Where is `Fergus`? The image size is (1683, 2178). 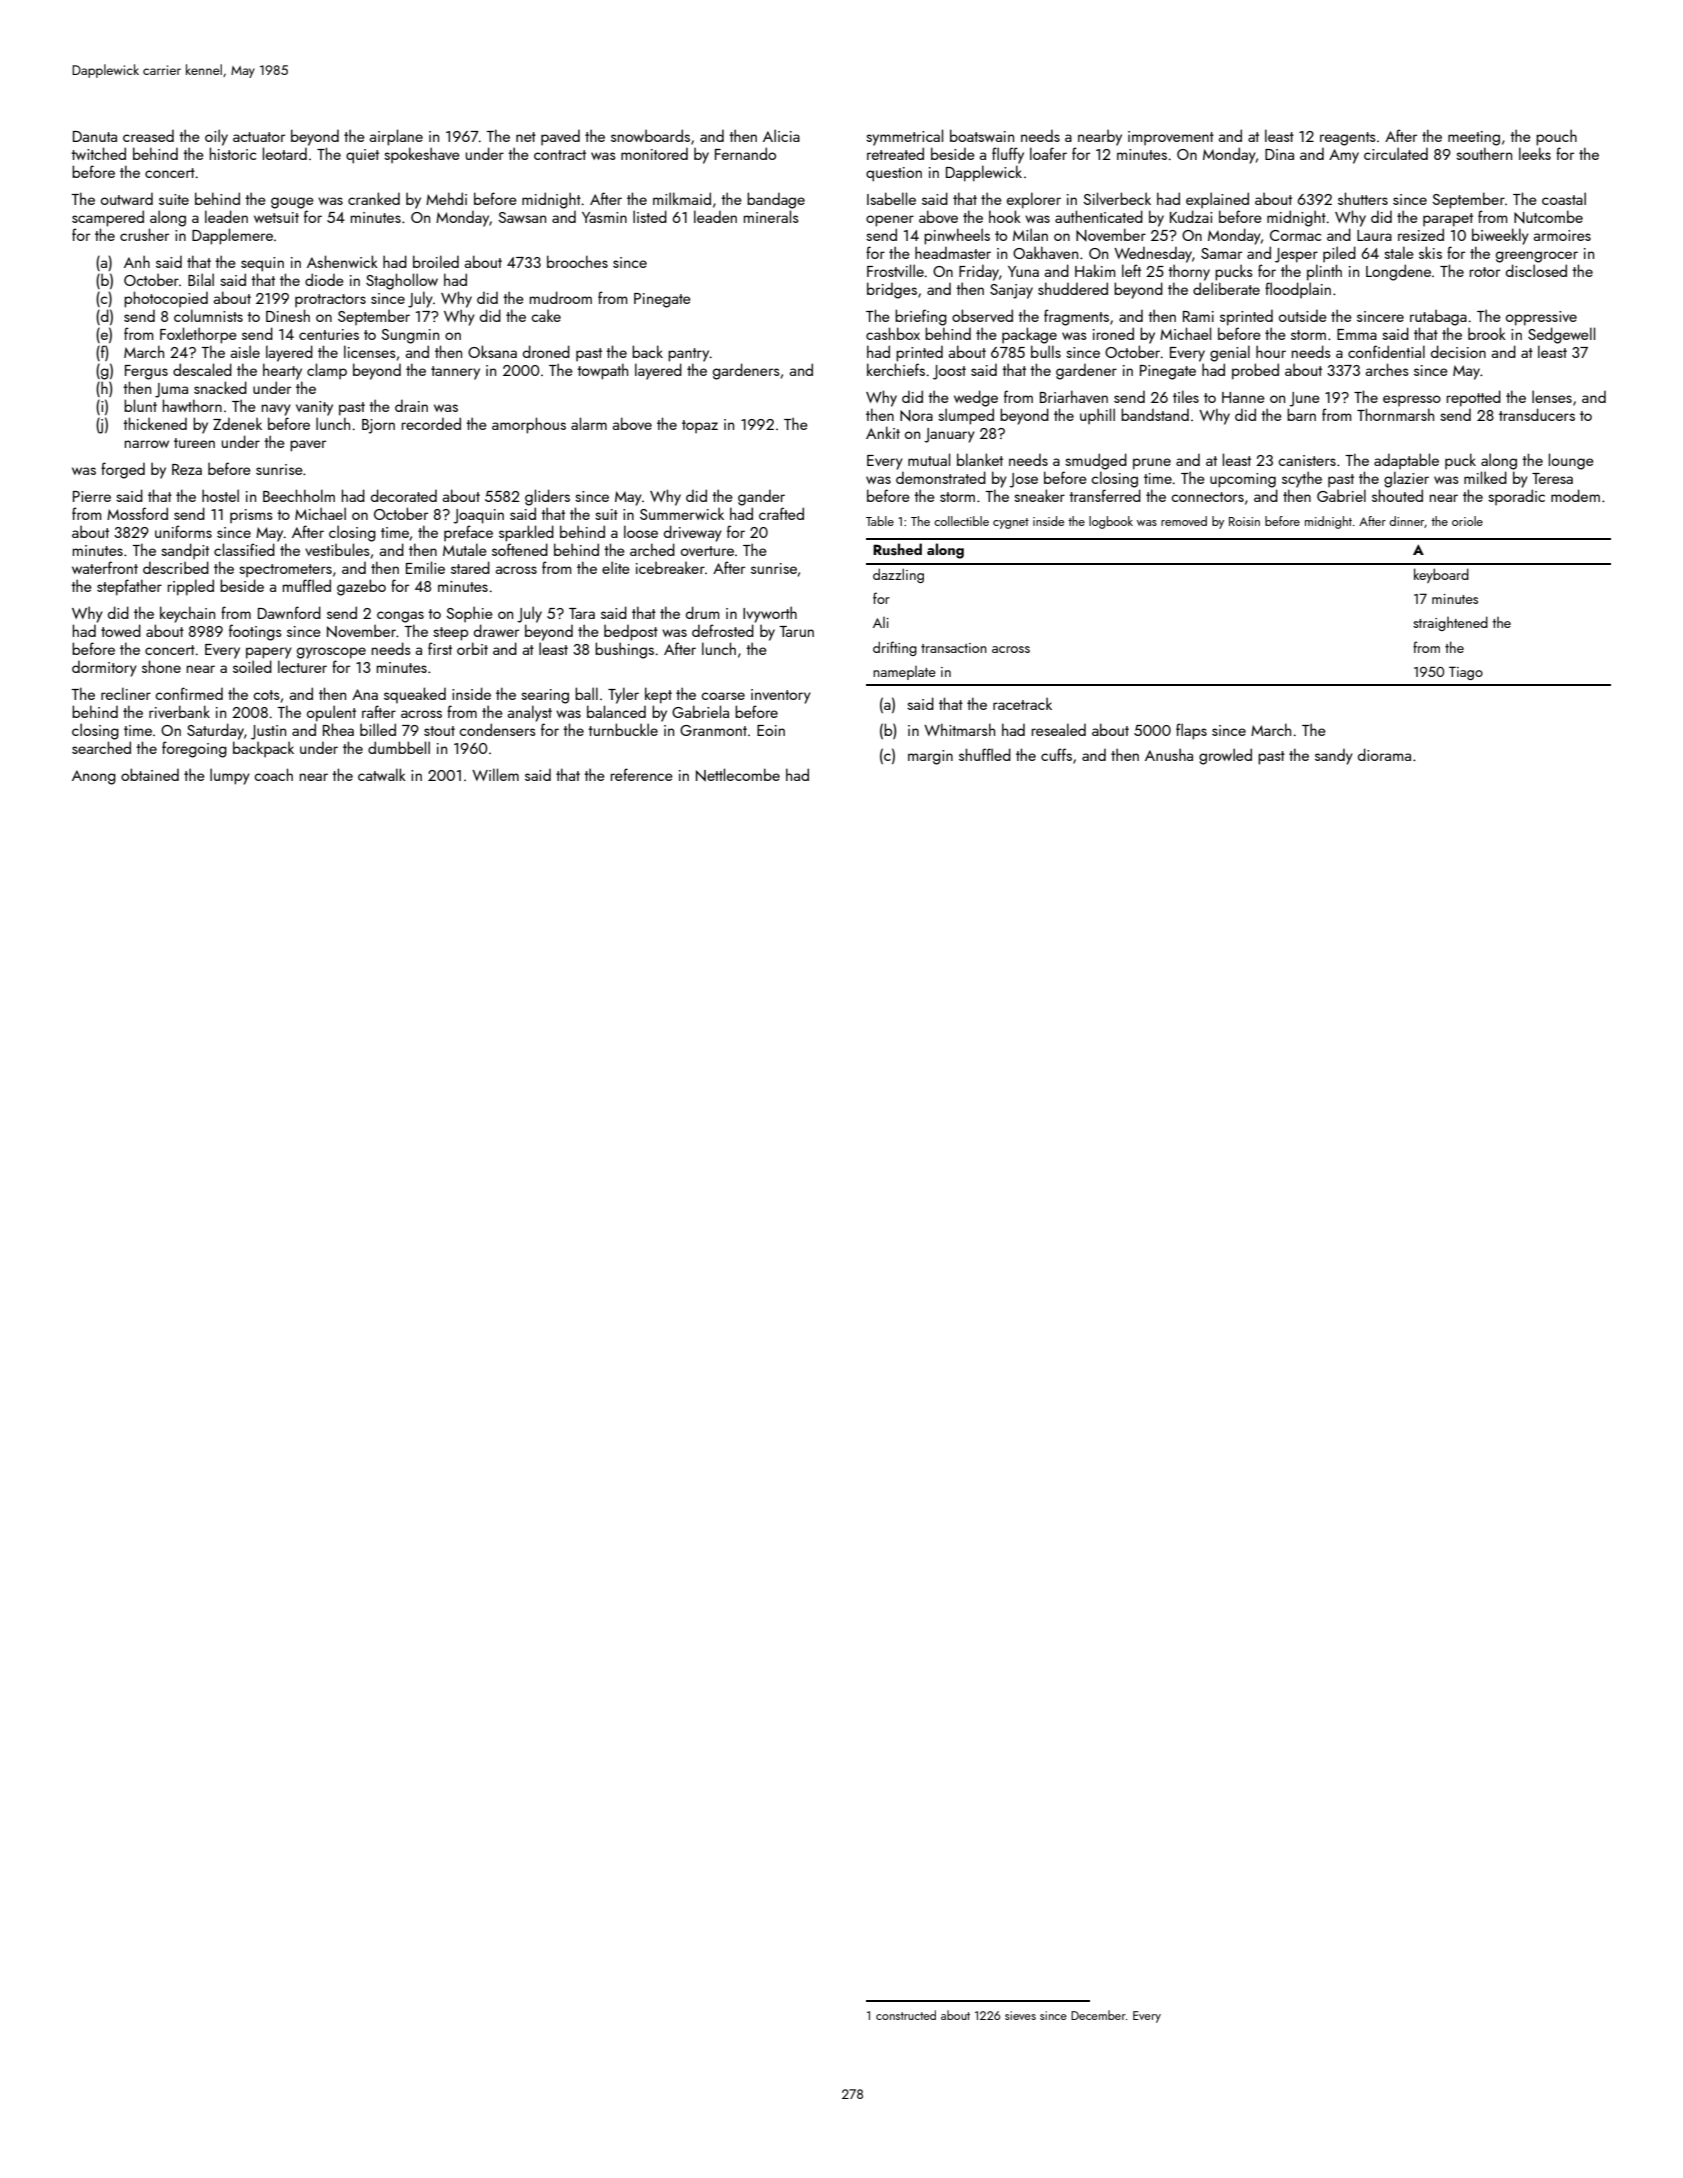 Fergus is located at coordinates (146, 372).
